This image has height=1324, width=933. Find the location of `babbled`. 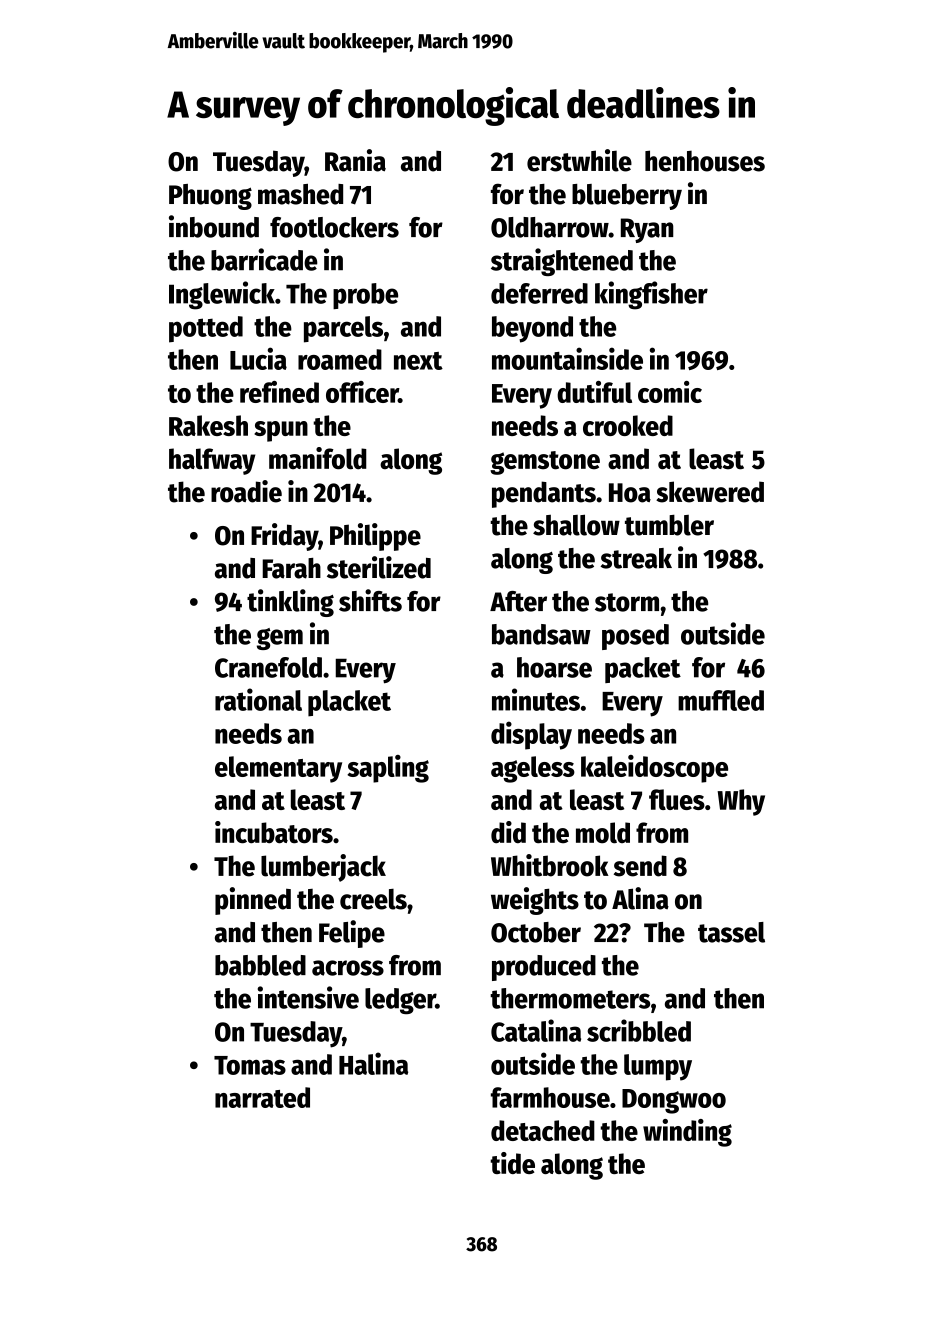

babbled is located at coordinates (260, 965).
